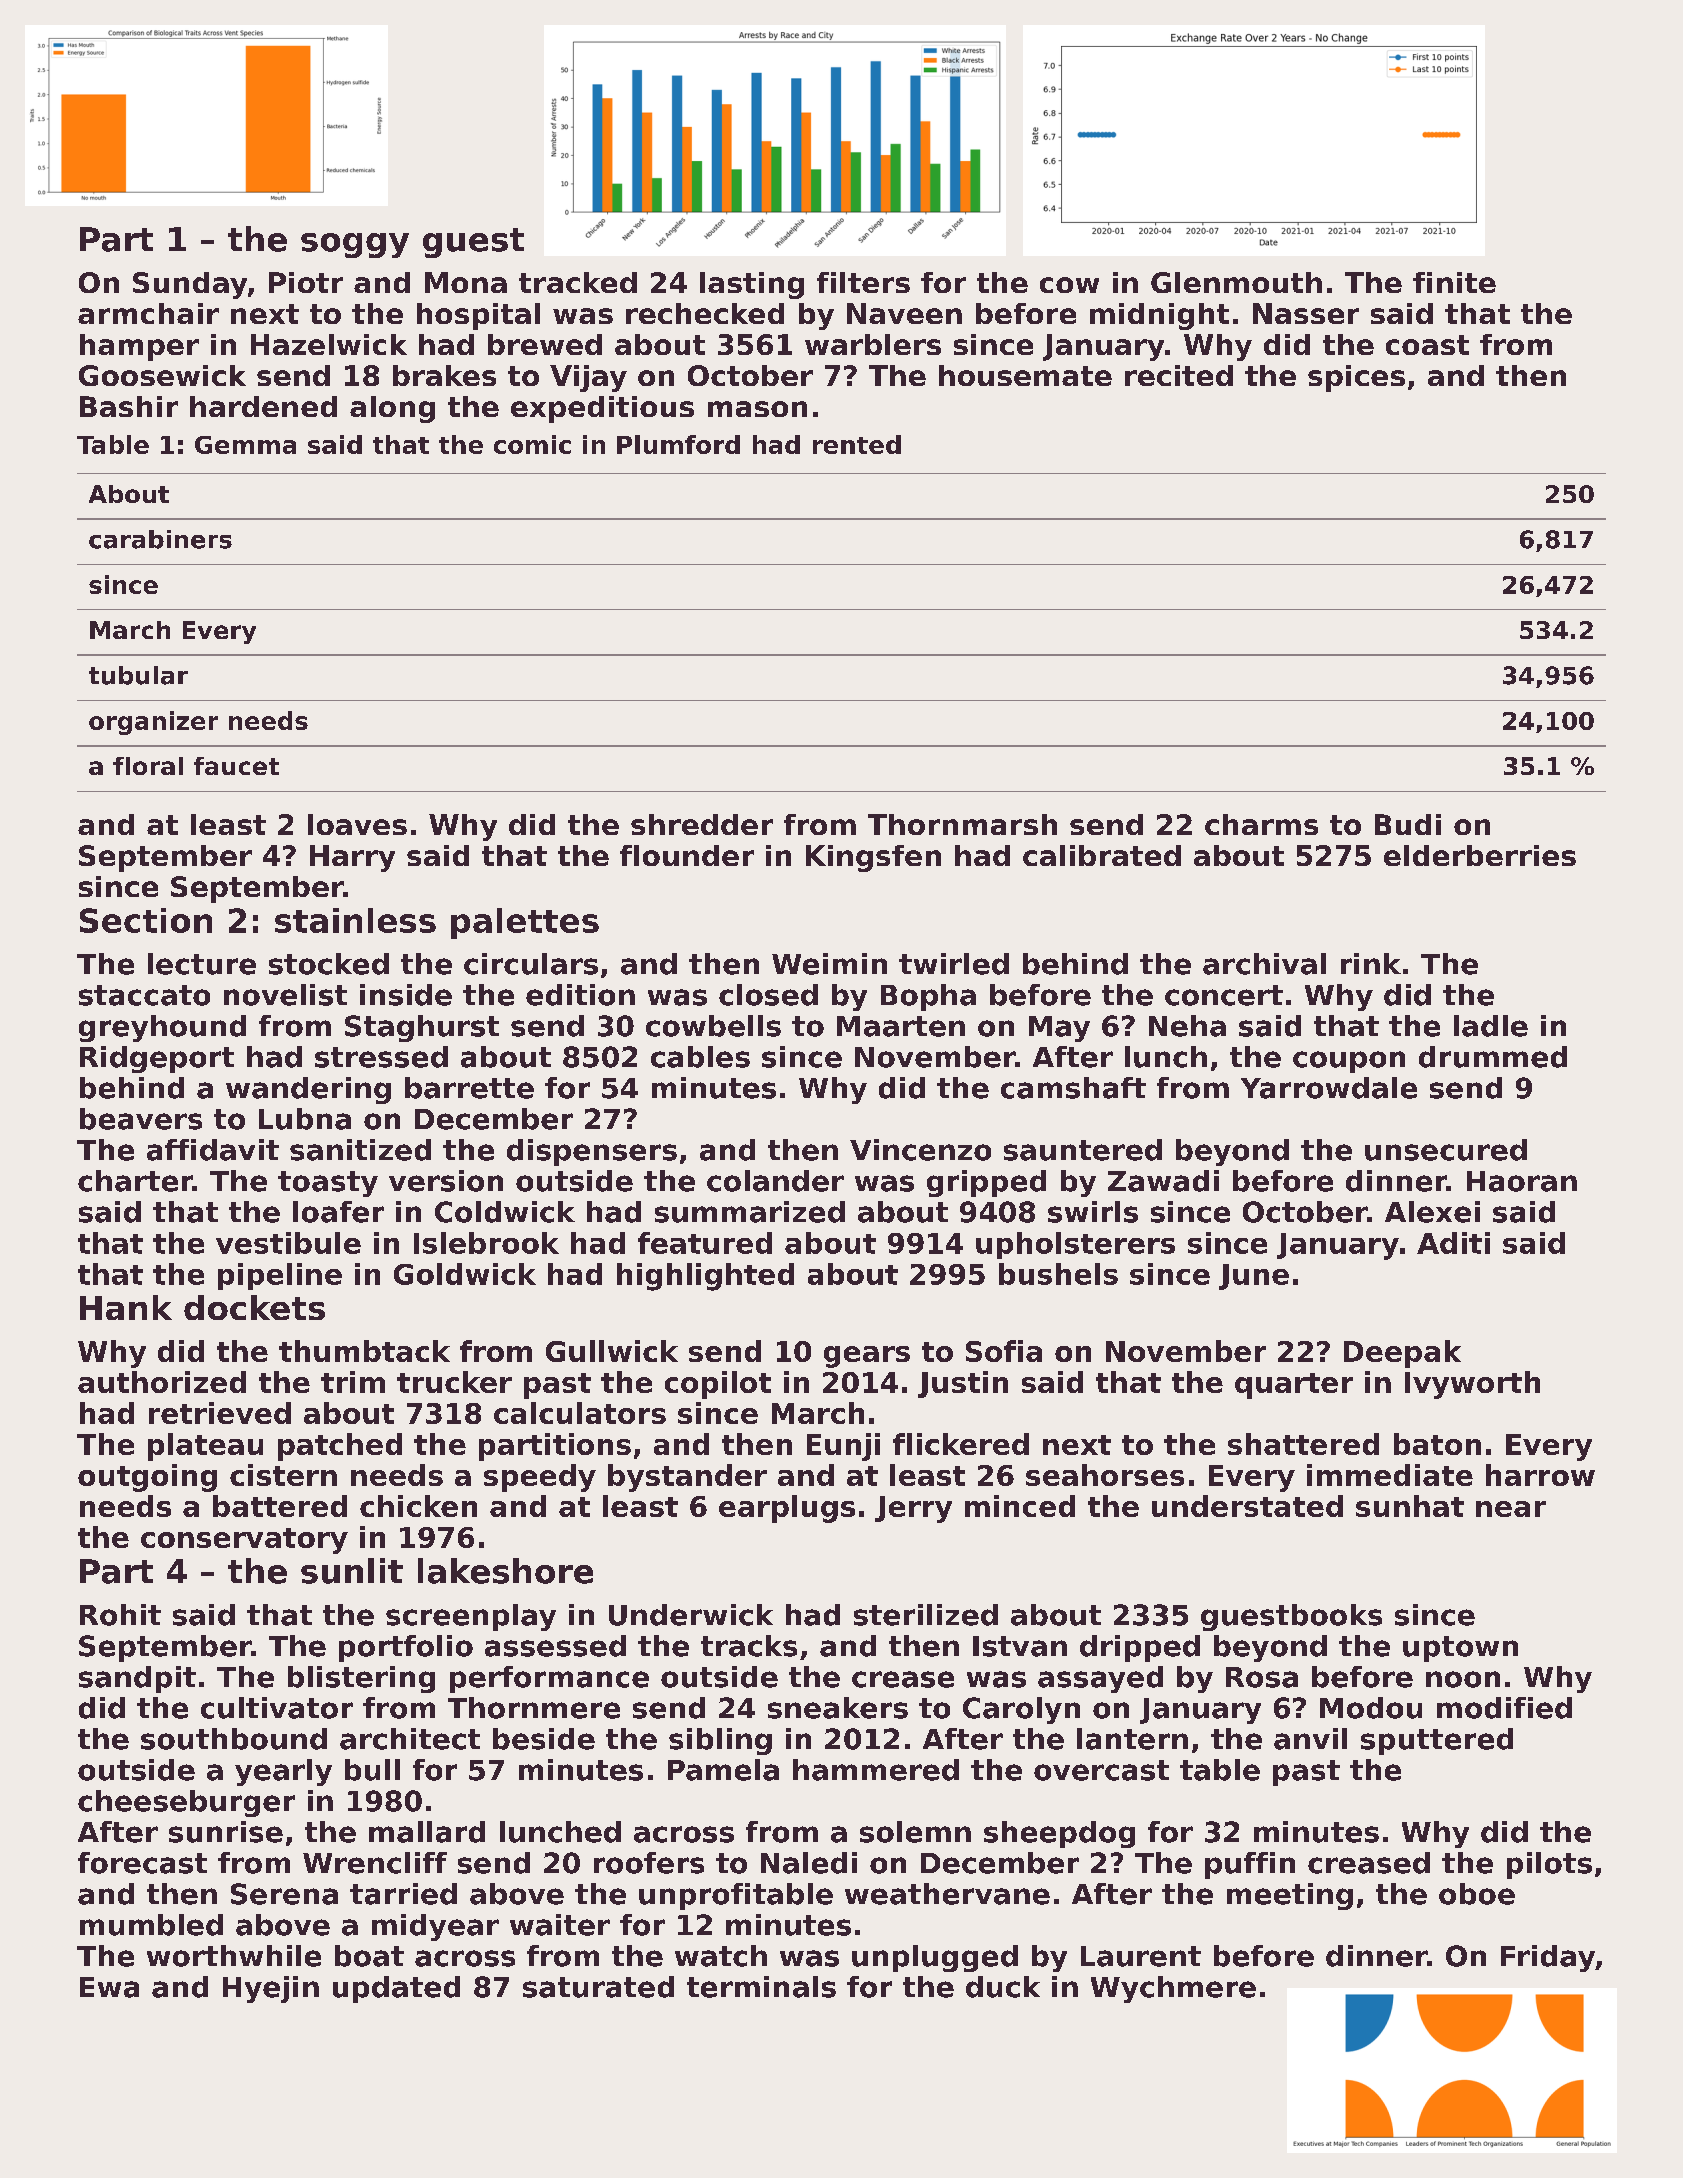  Describe the element at coordinates (142, 1863) in the image. I see `forecast` at that location.
